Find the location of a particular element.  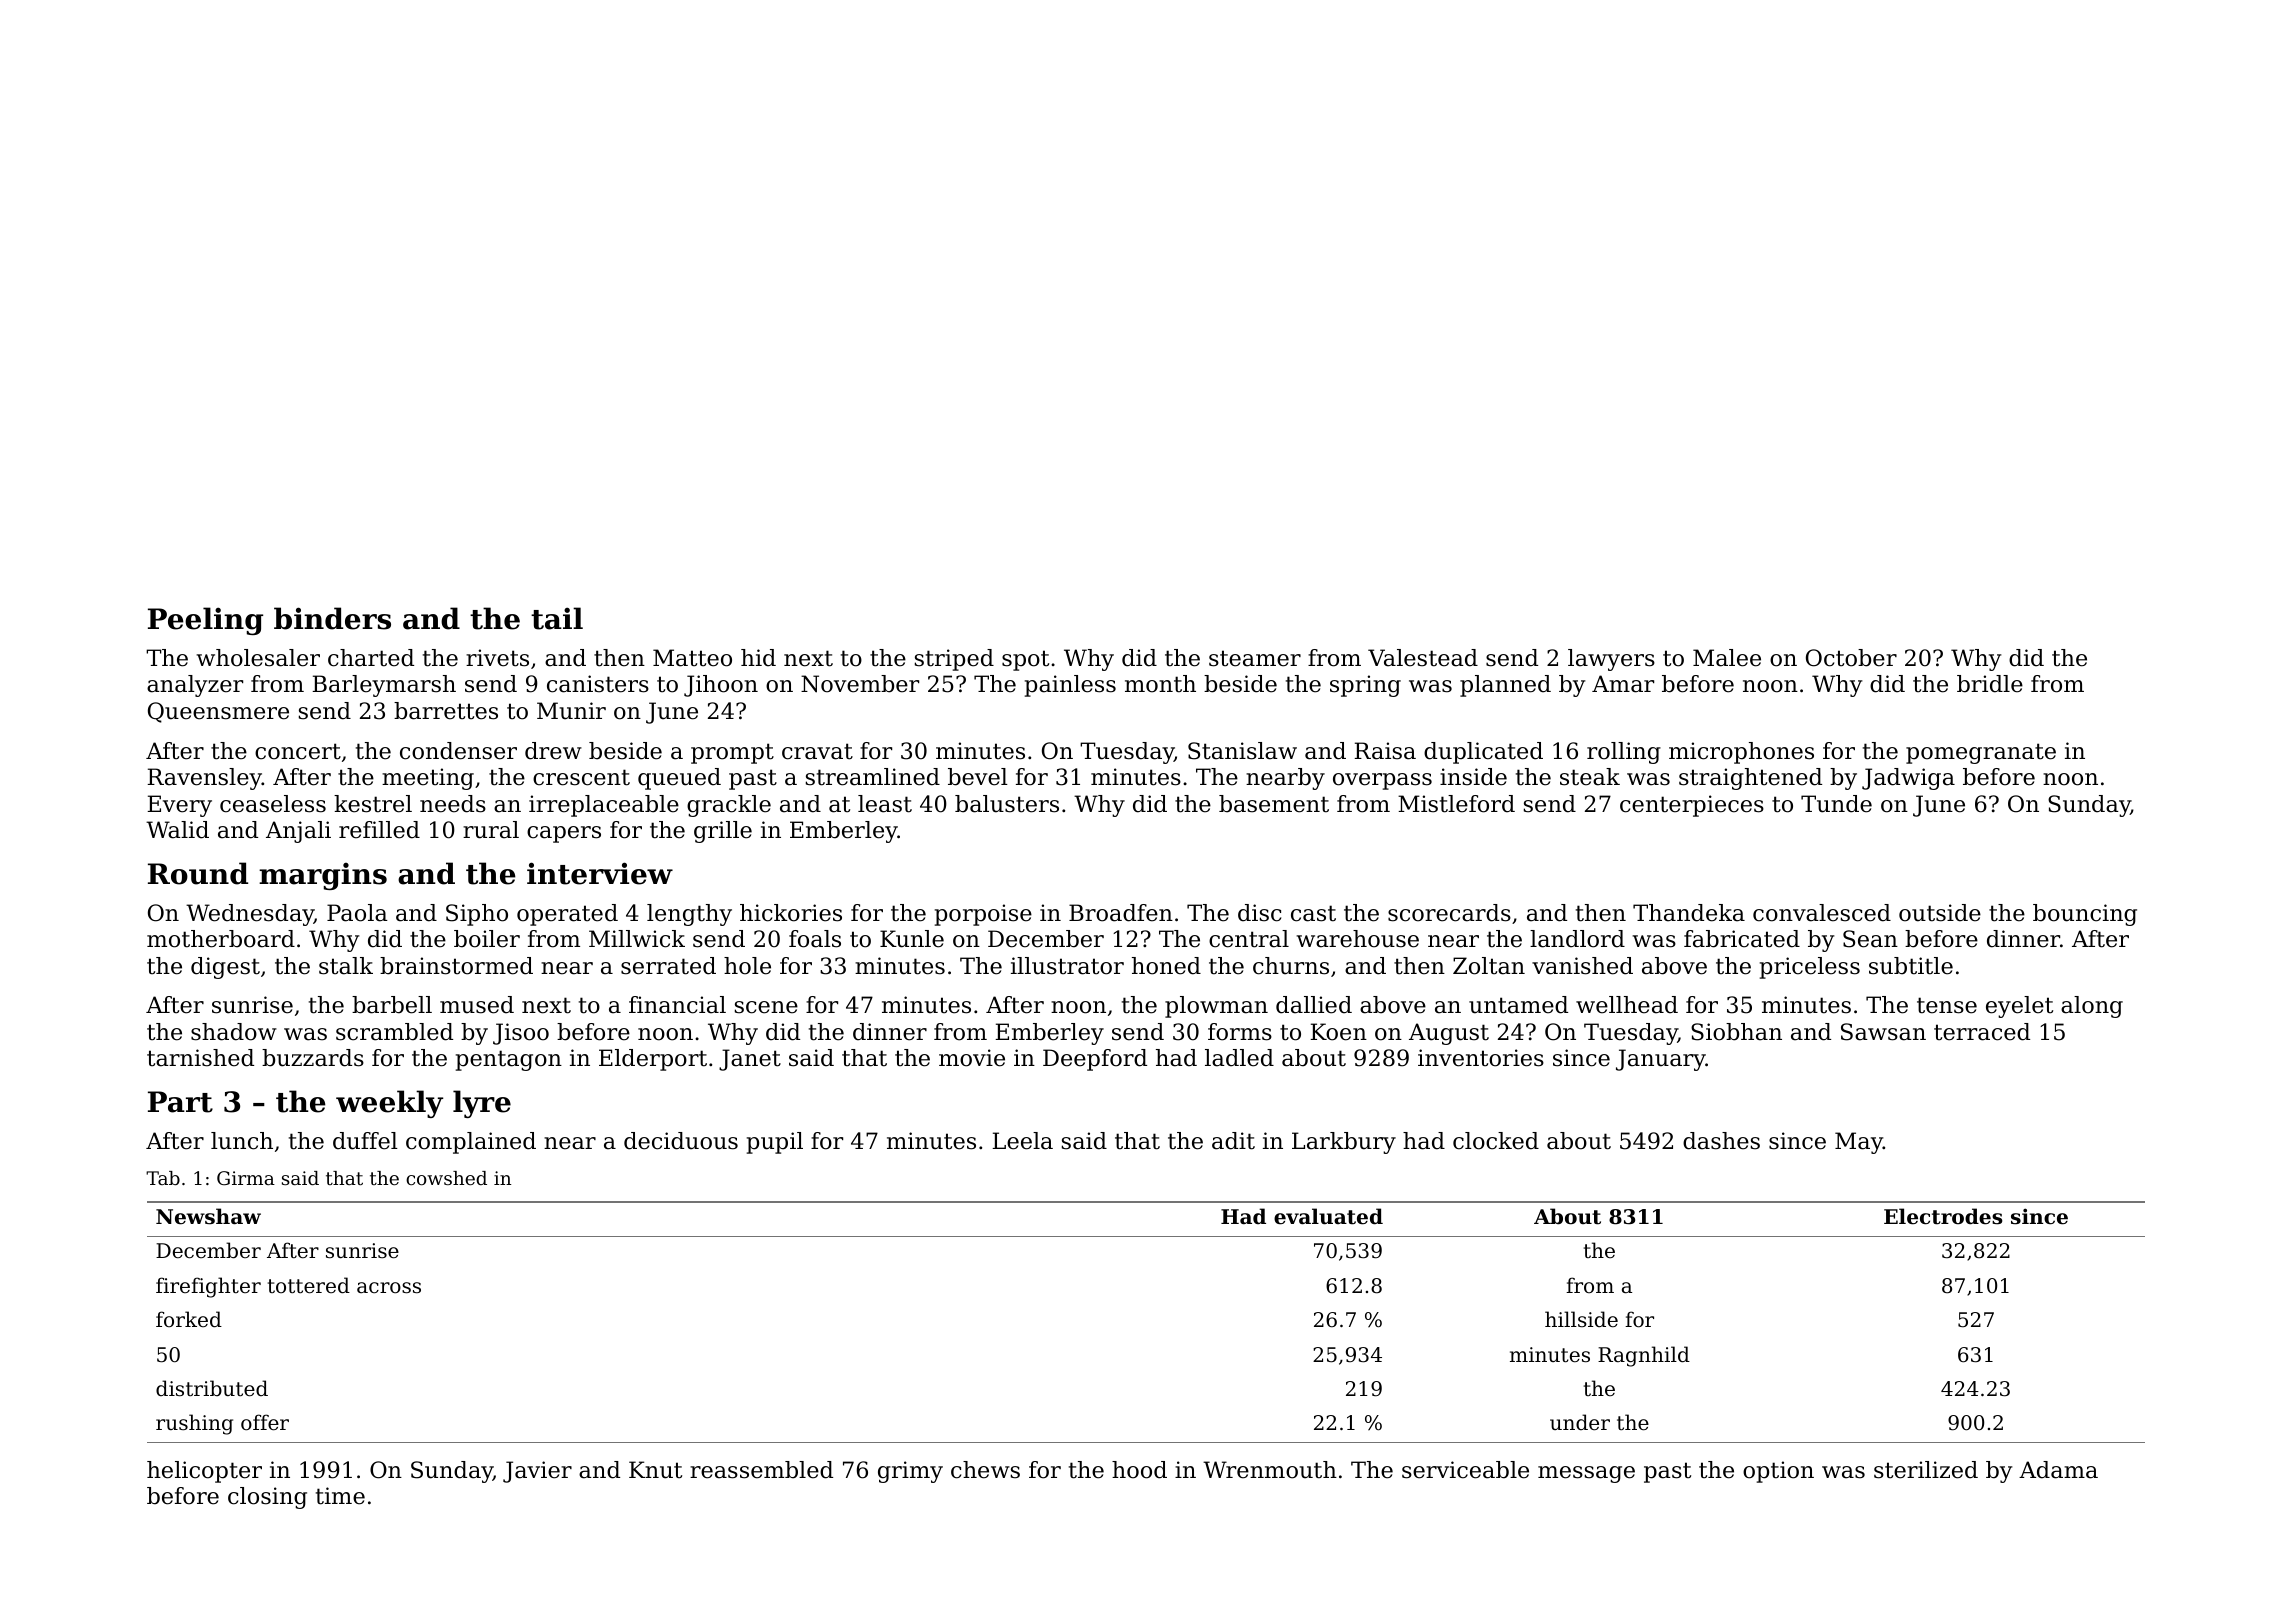

binders is located at coordinates (332, 618).
